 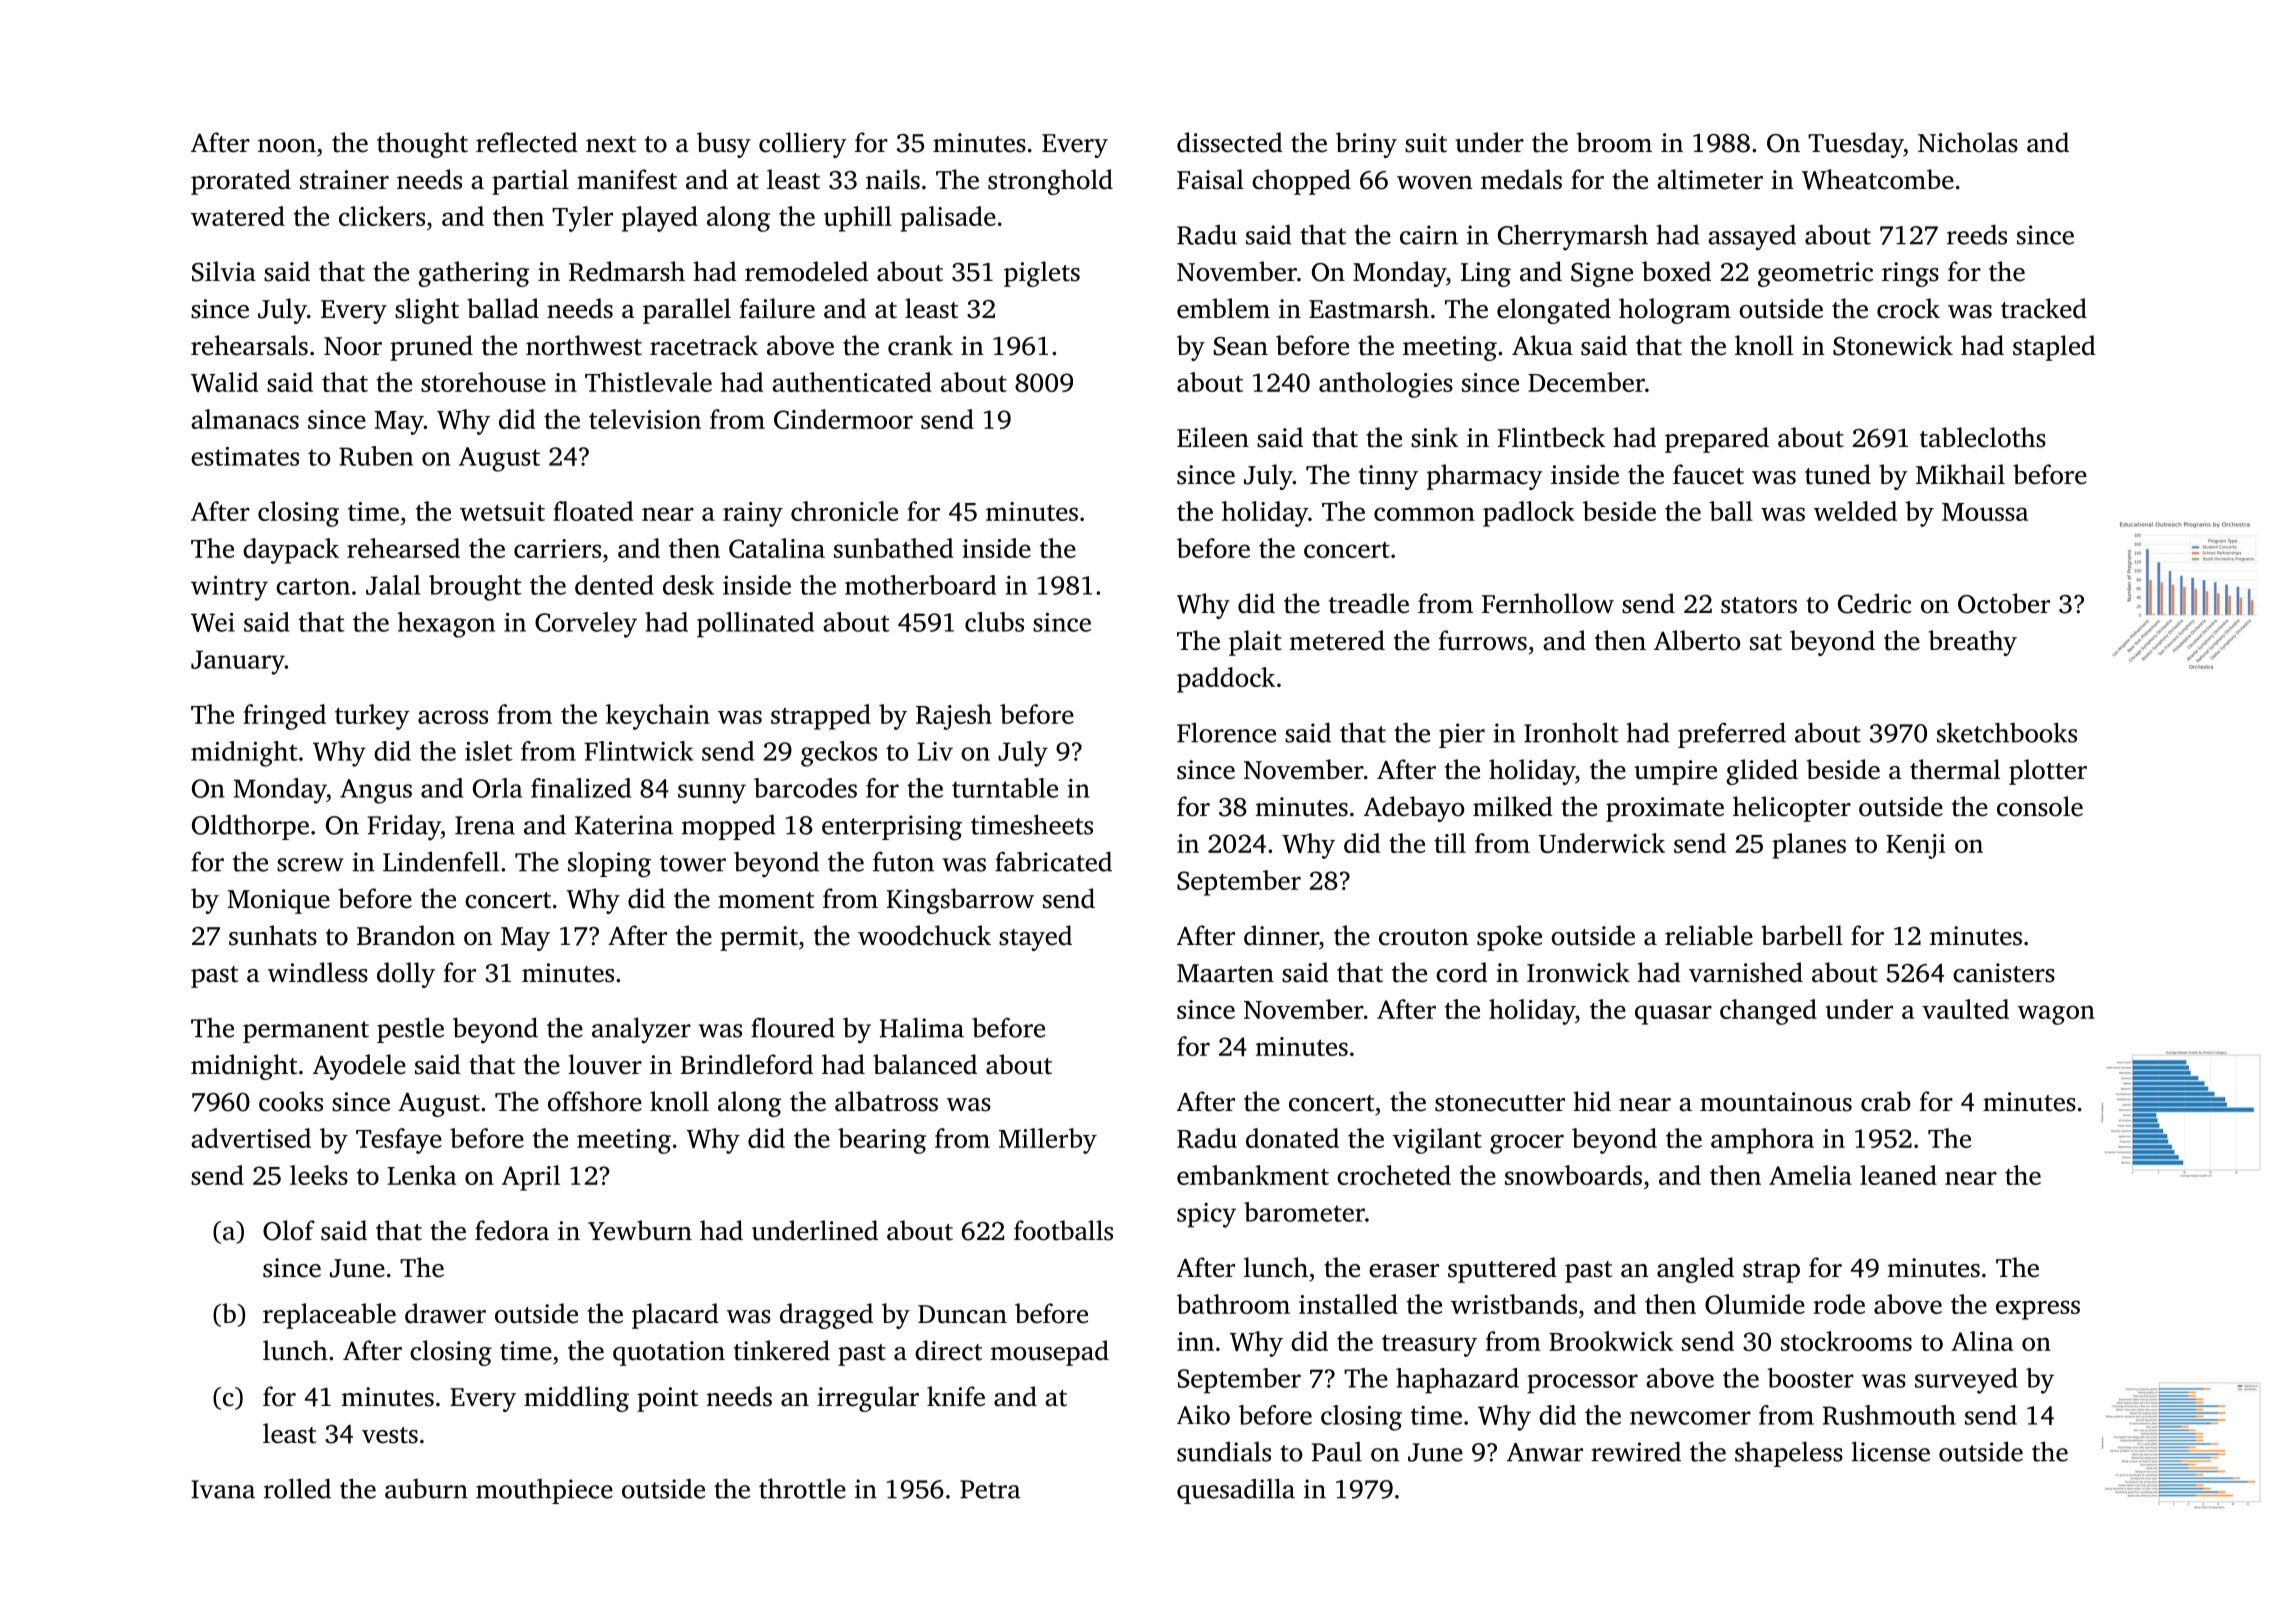 I want to click on hologram, so click(x=1675, y=311).
